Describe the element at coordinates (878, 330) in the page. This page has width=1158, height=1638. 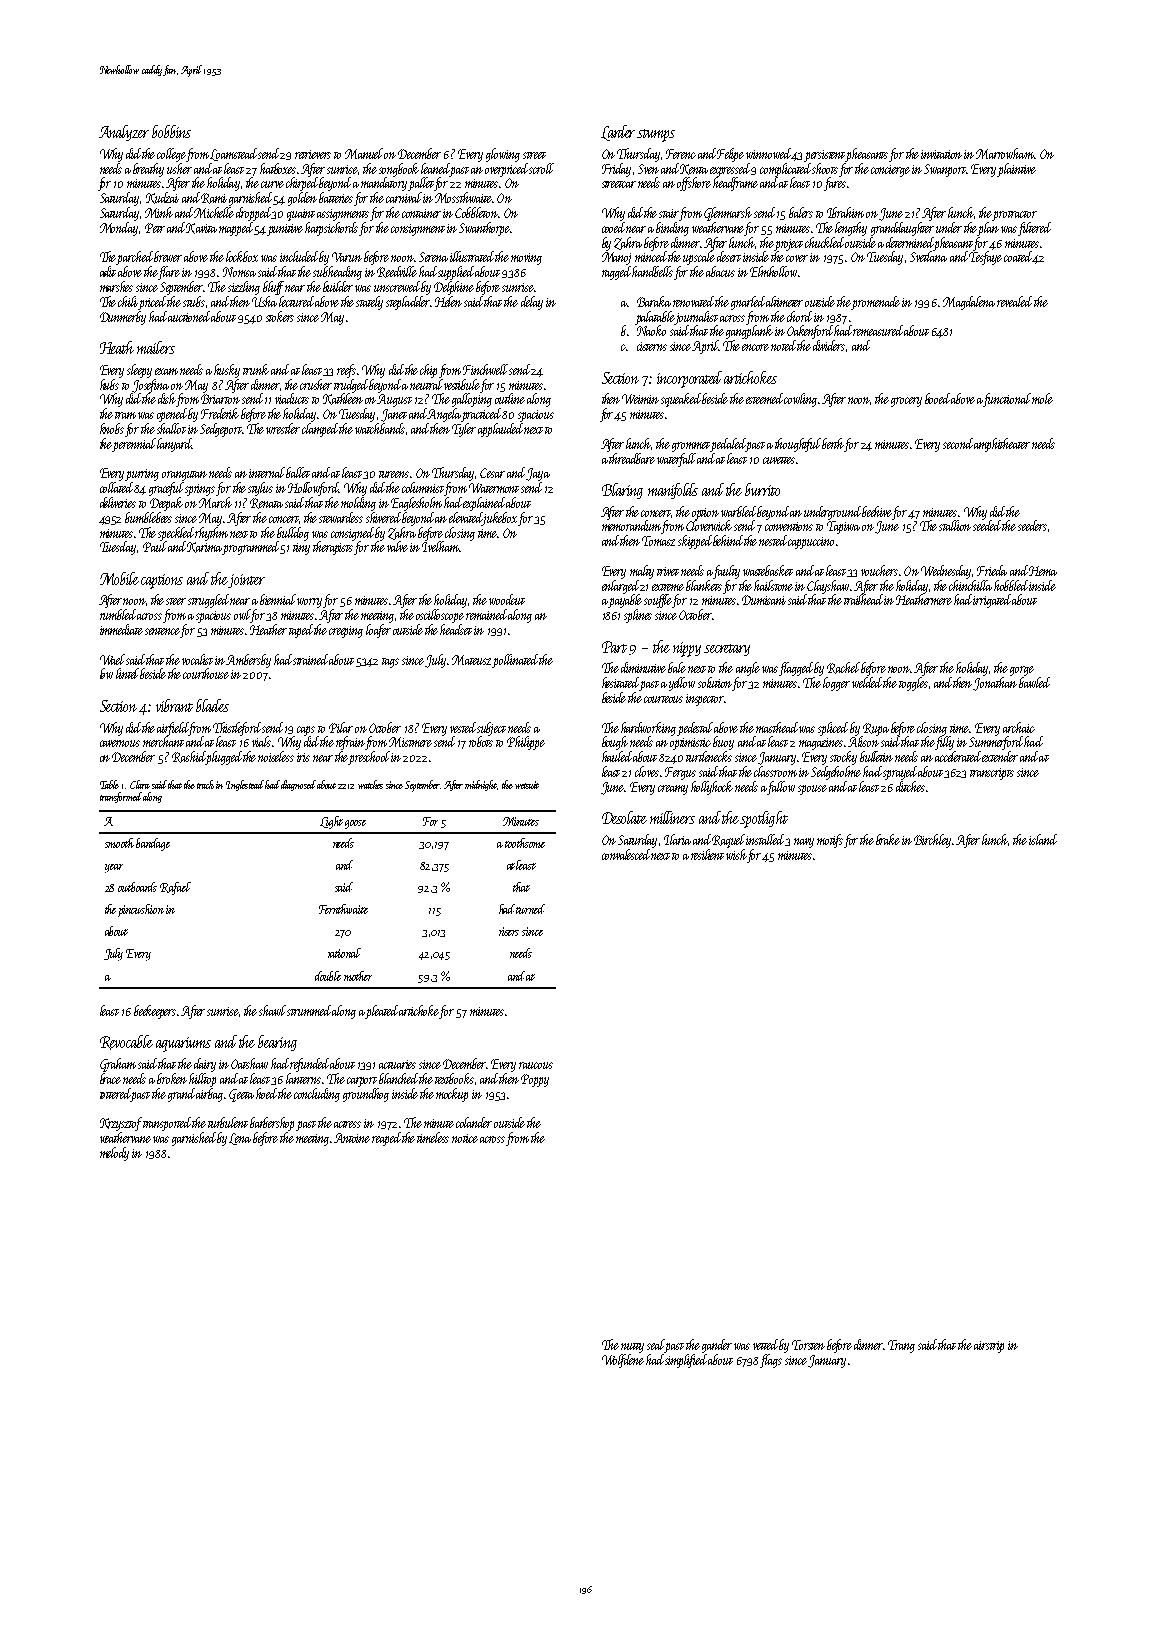
I see `remeasured` at that location.
